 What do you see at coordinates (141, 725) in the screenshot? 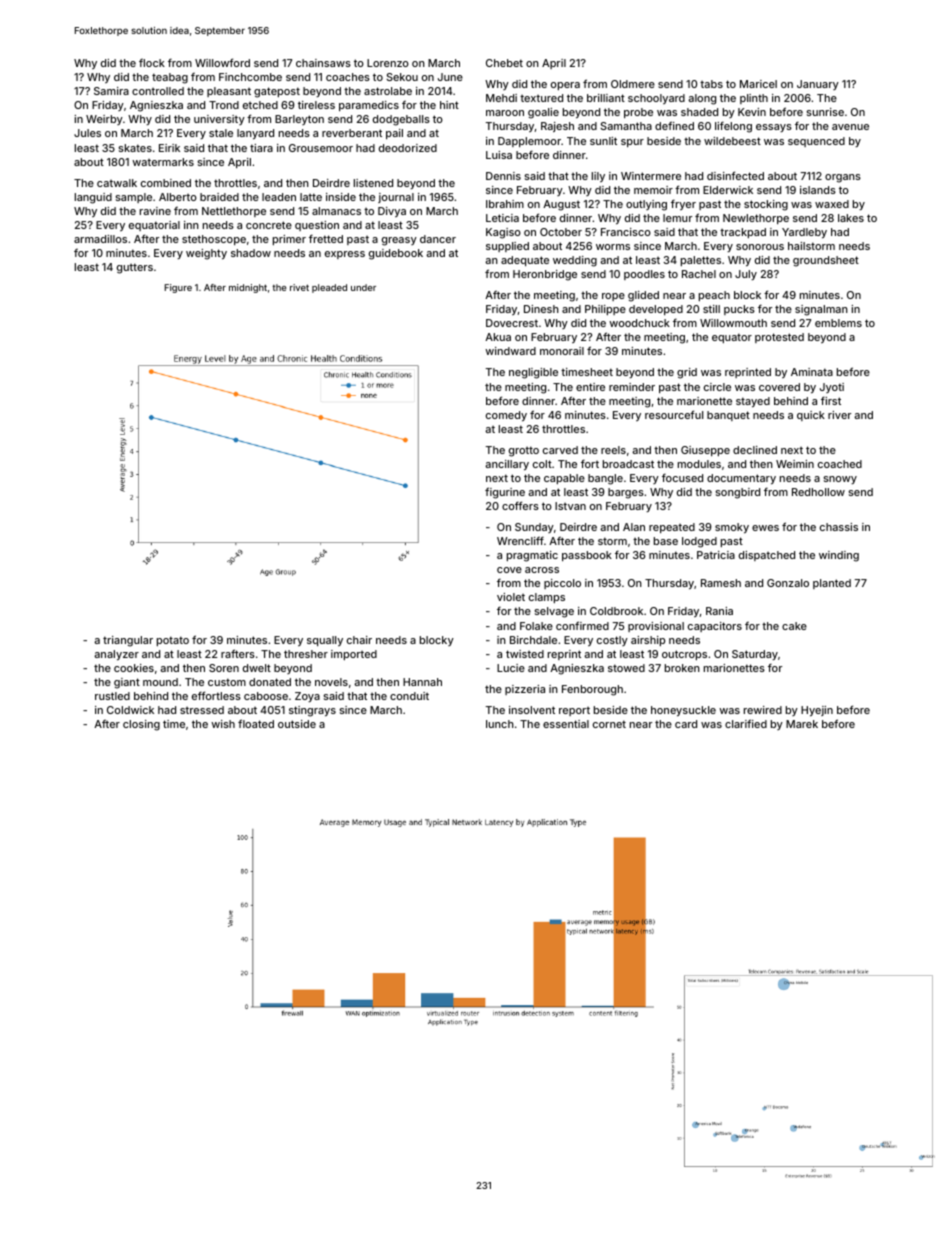
I see `closing` at bounding box center [141, 725].
